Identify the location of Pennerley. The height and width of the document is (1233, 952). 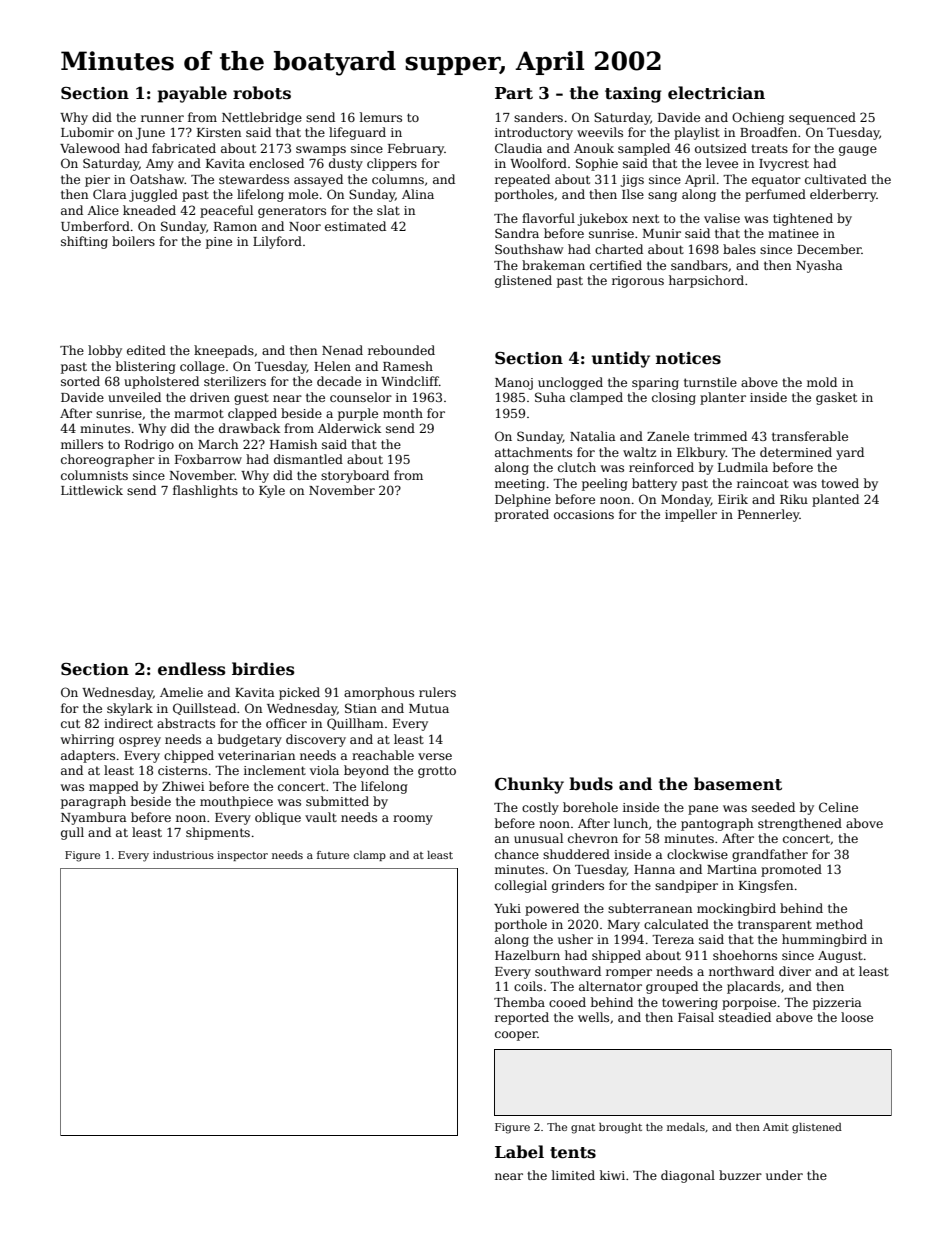
(769, 515).
